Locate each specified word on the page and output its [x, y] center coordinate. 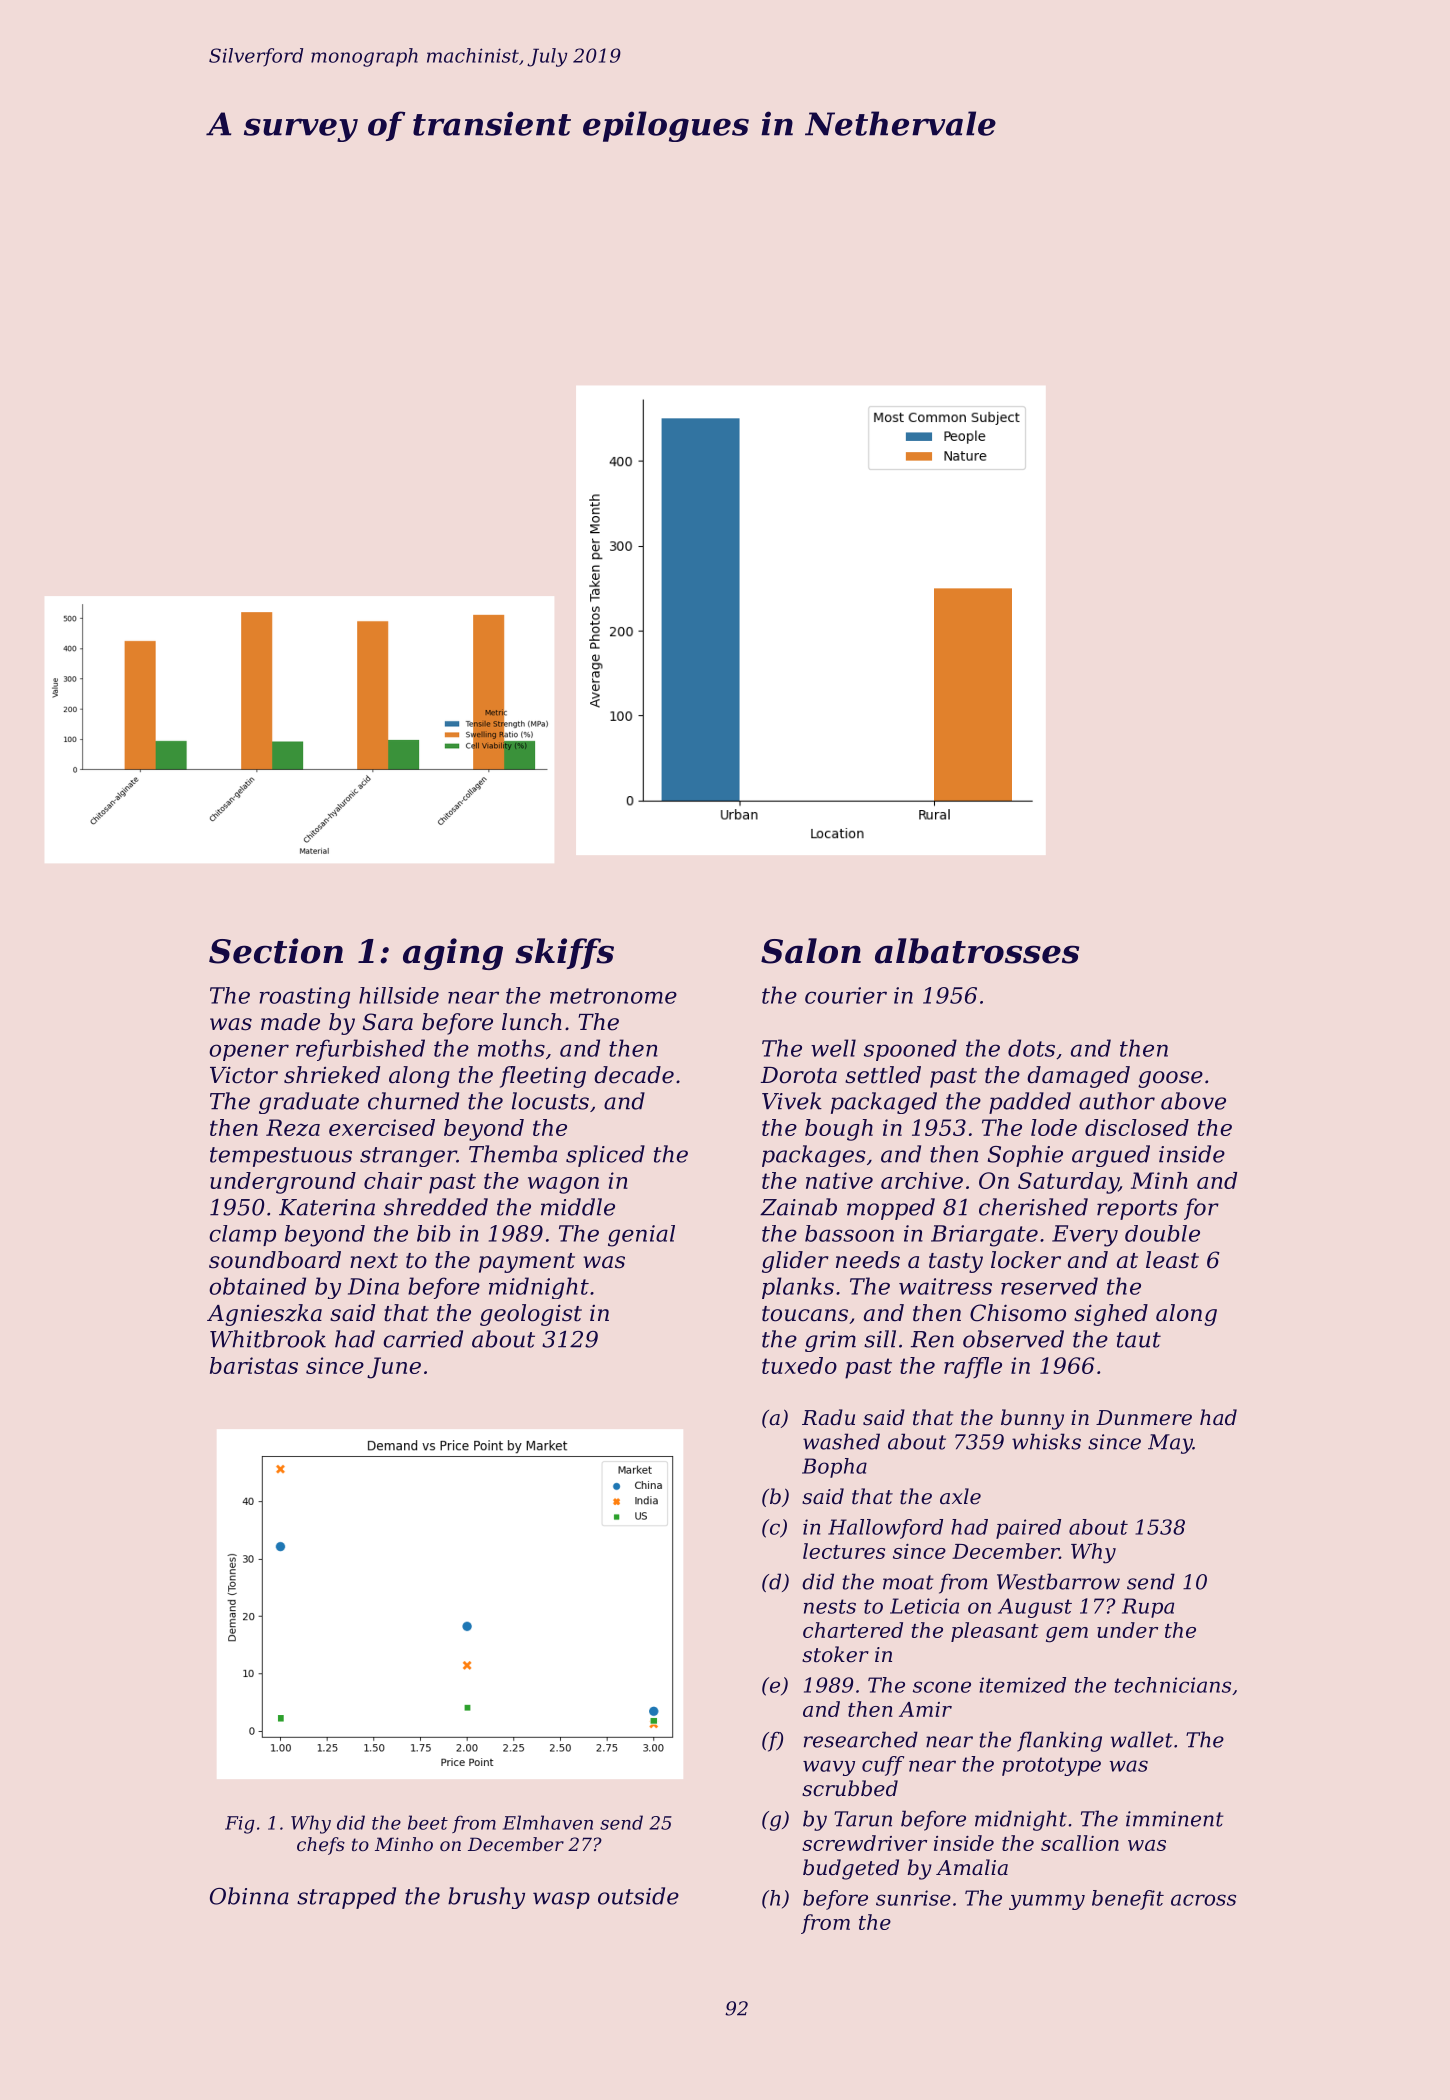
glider [795, 1262]
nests [830, 1606]
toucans [805, 1314]
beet [428, 1822]
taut [1139, 1340]
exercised [382, 1127]
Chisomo [1018, 1313]
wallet [1142, 1739]
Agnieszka [264, 1315]
